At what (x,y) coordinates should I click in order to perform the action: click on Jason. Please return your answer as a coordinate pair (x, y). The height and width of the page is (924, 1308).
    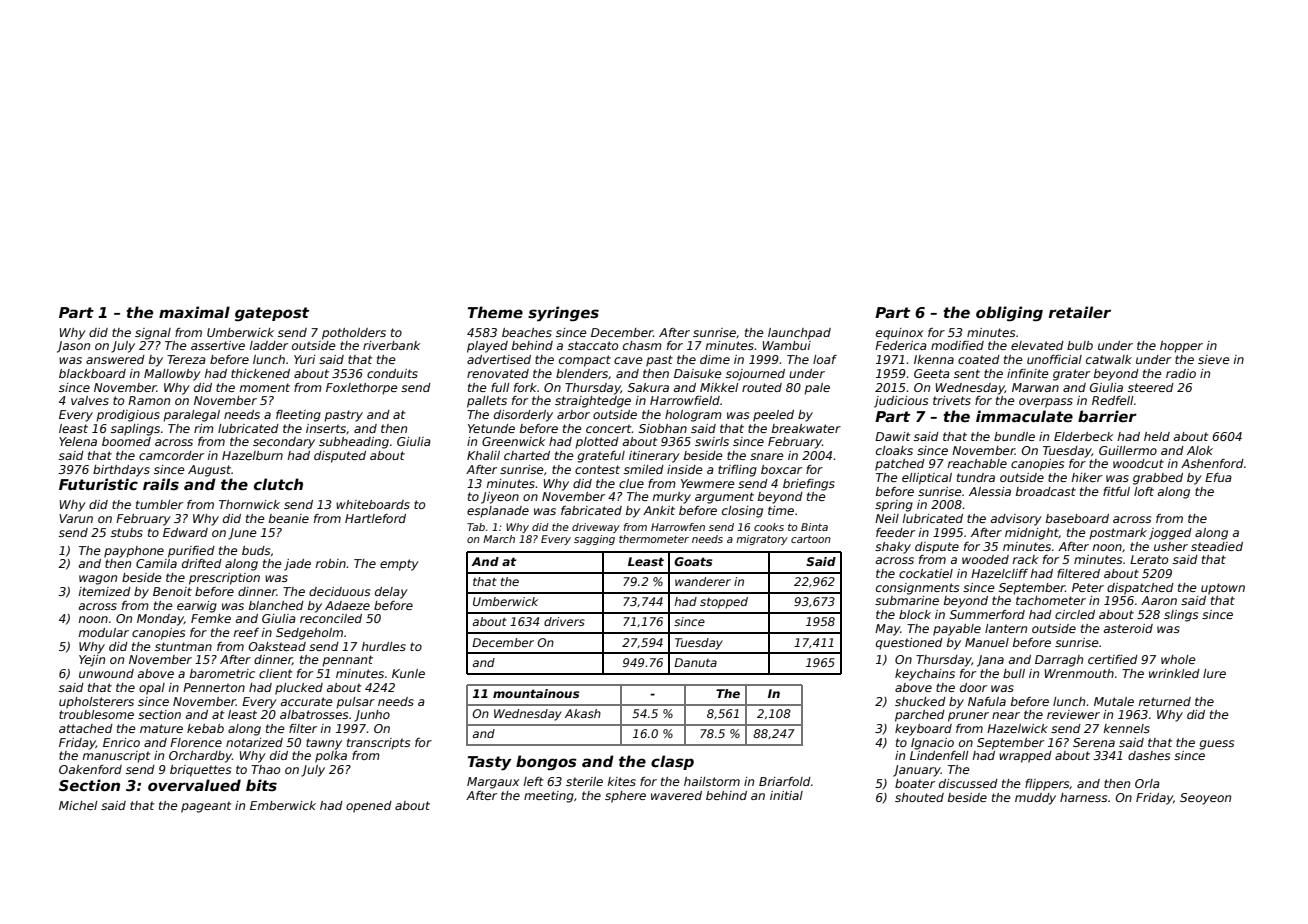
    Looking at the image, I should click on (73, 347).
